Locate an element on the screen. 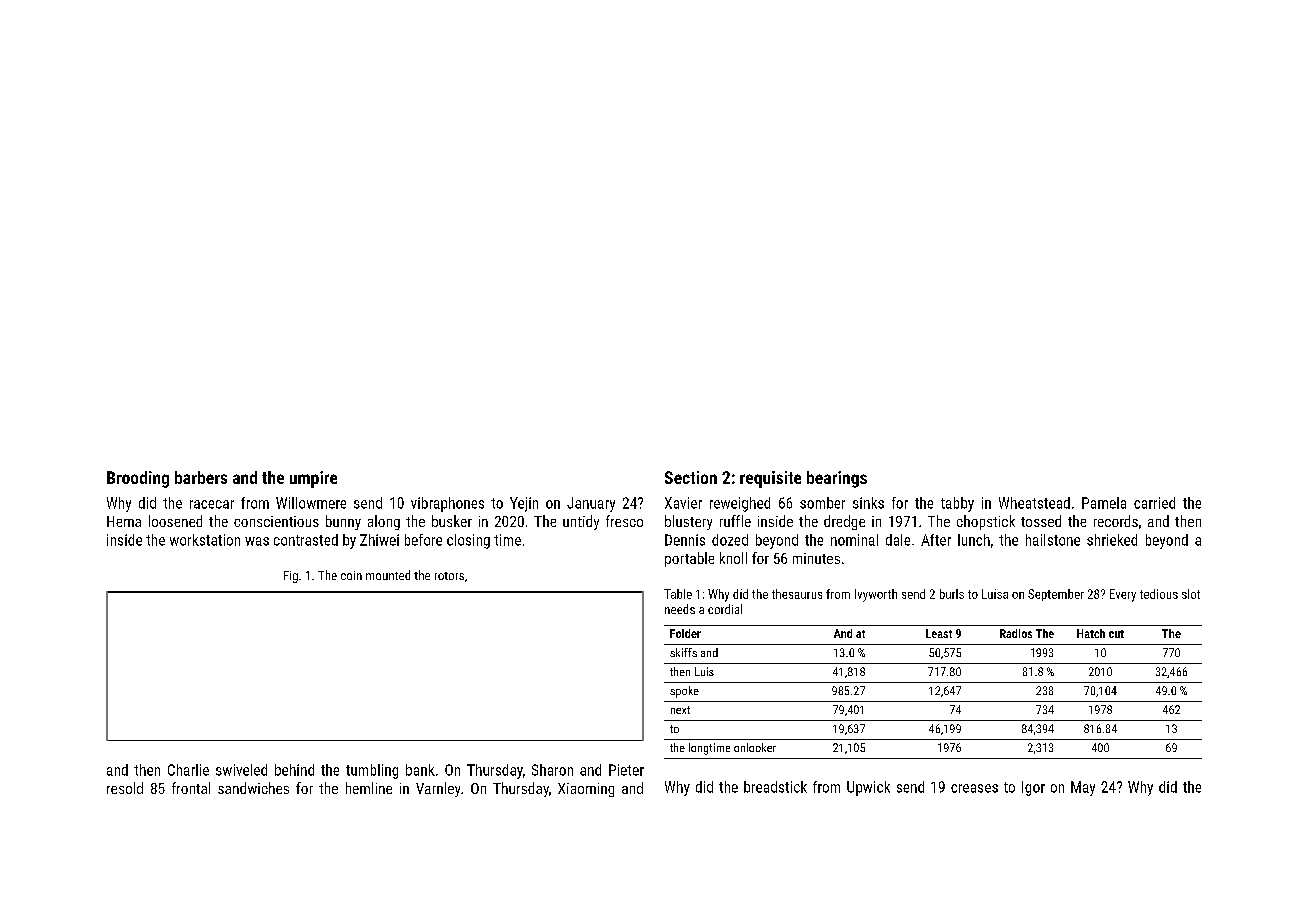  onlooker is located at coordinates (755, 747).
